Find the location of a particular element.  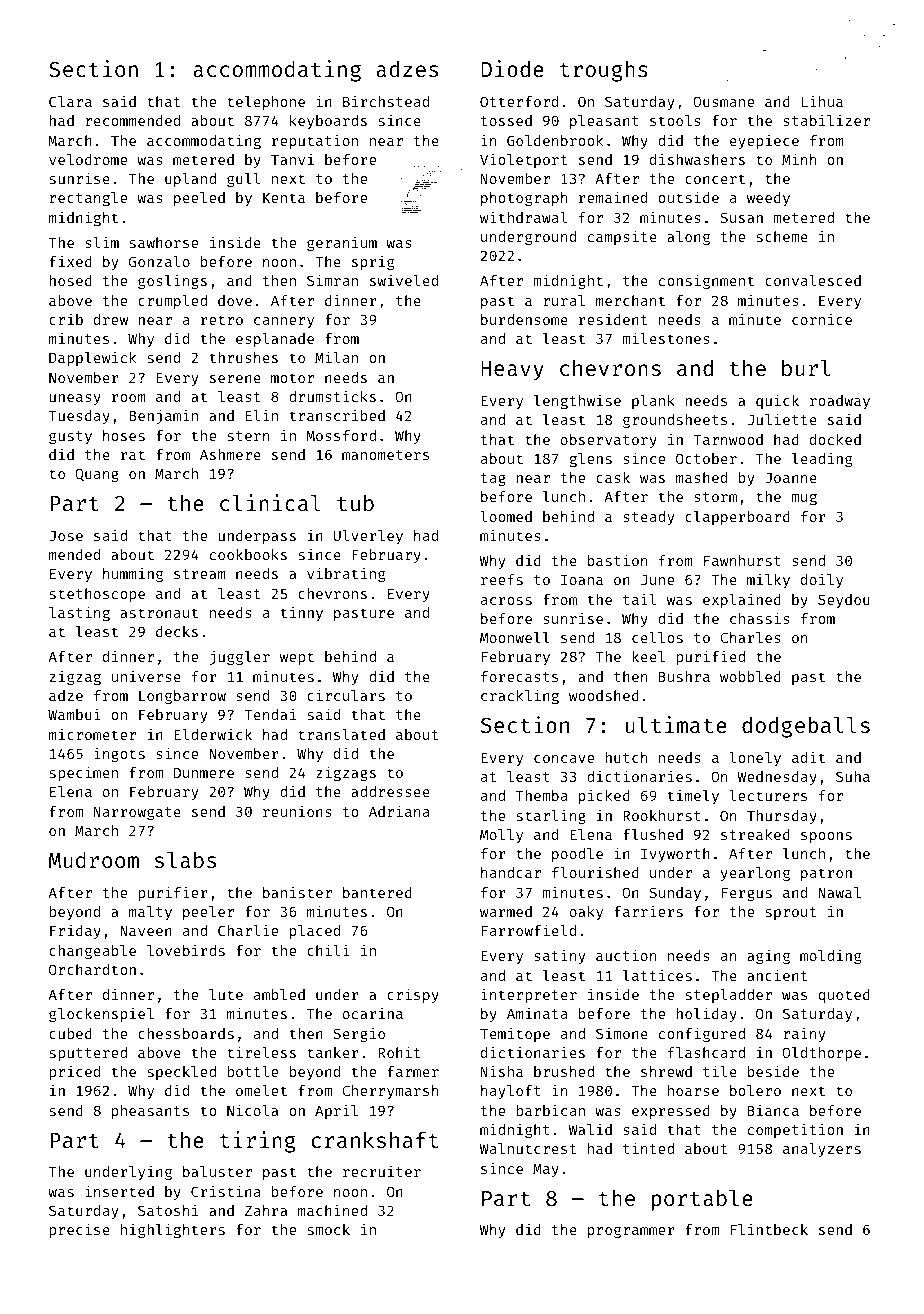

smock is located at coordinates (329, 1229).
